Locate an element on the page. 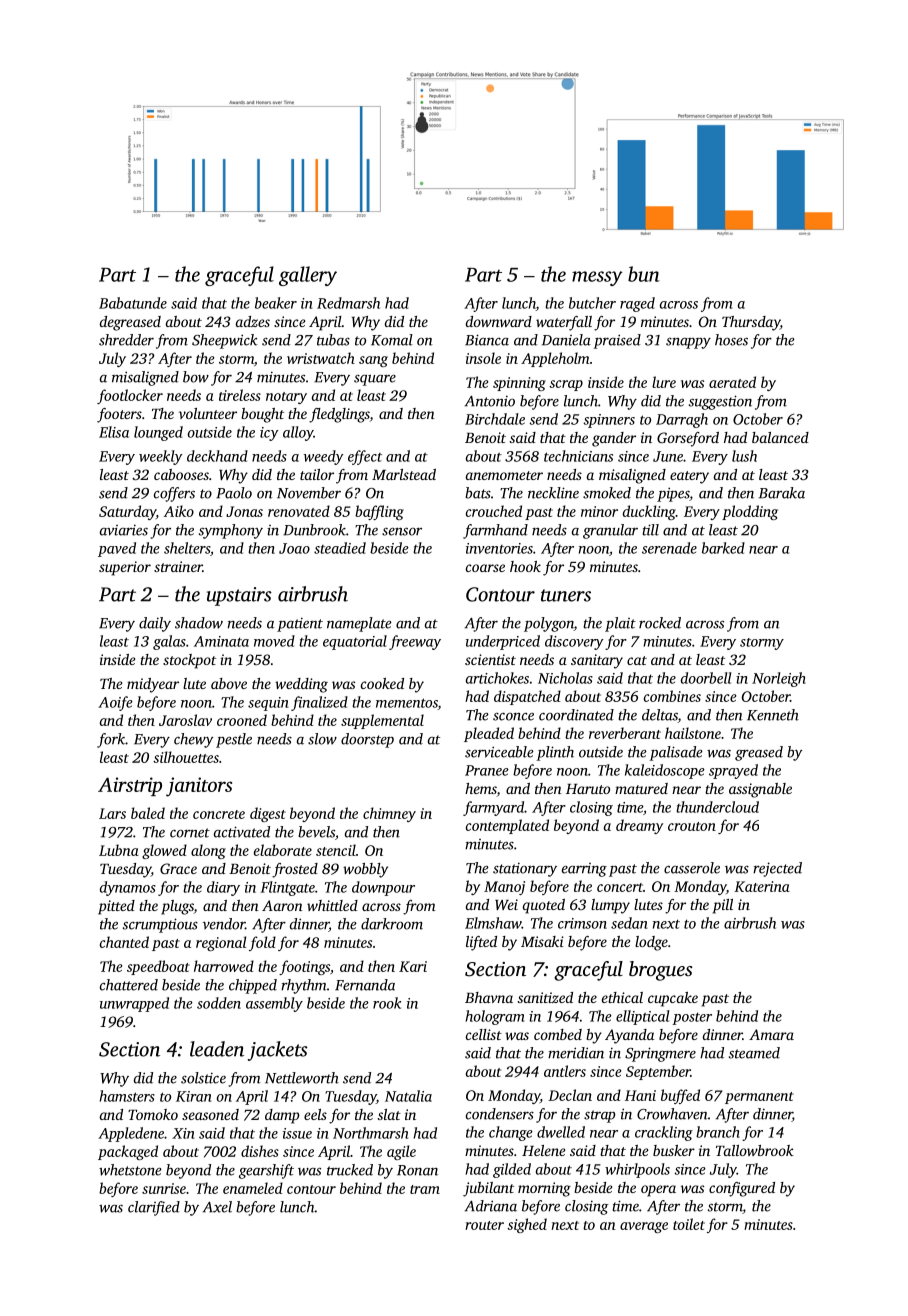  busker is located at coordinates (674, 1150).
